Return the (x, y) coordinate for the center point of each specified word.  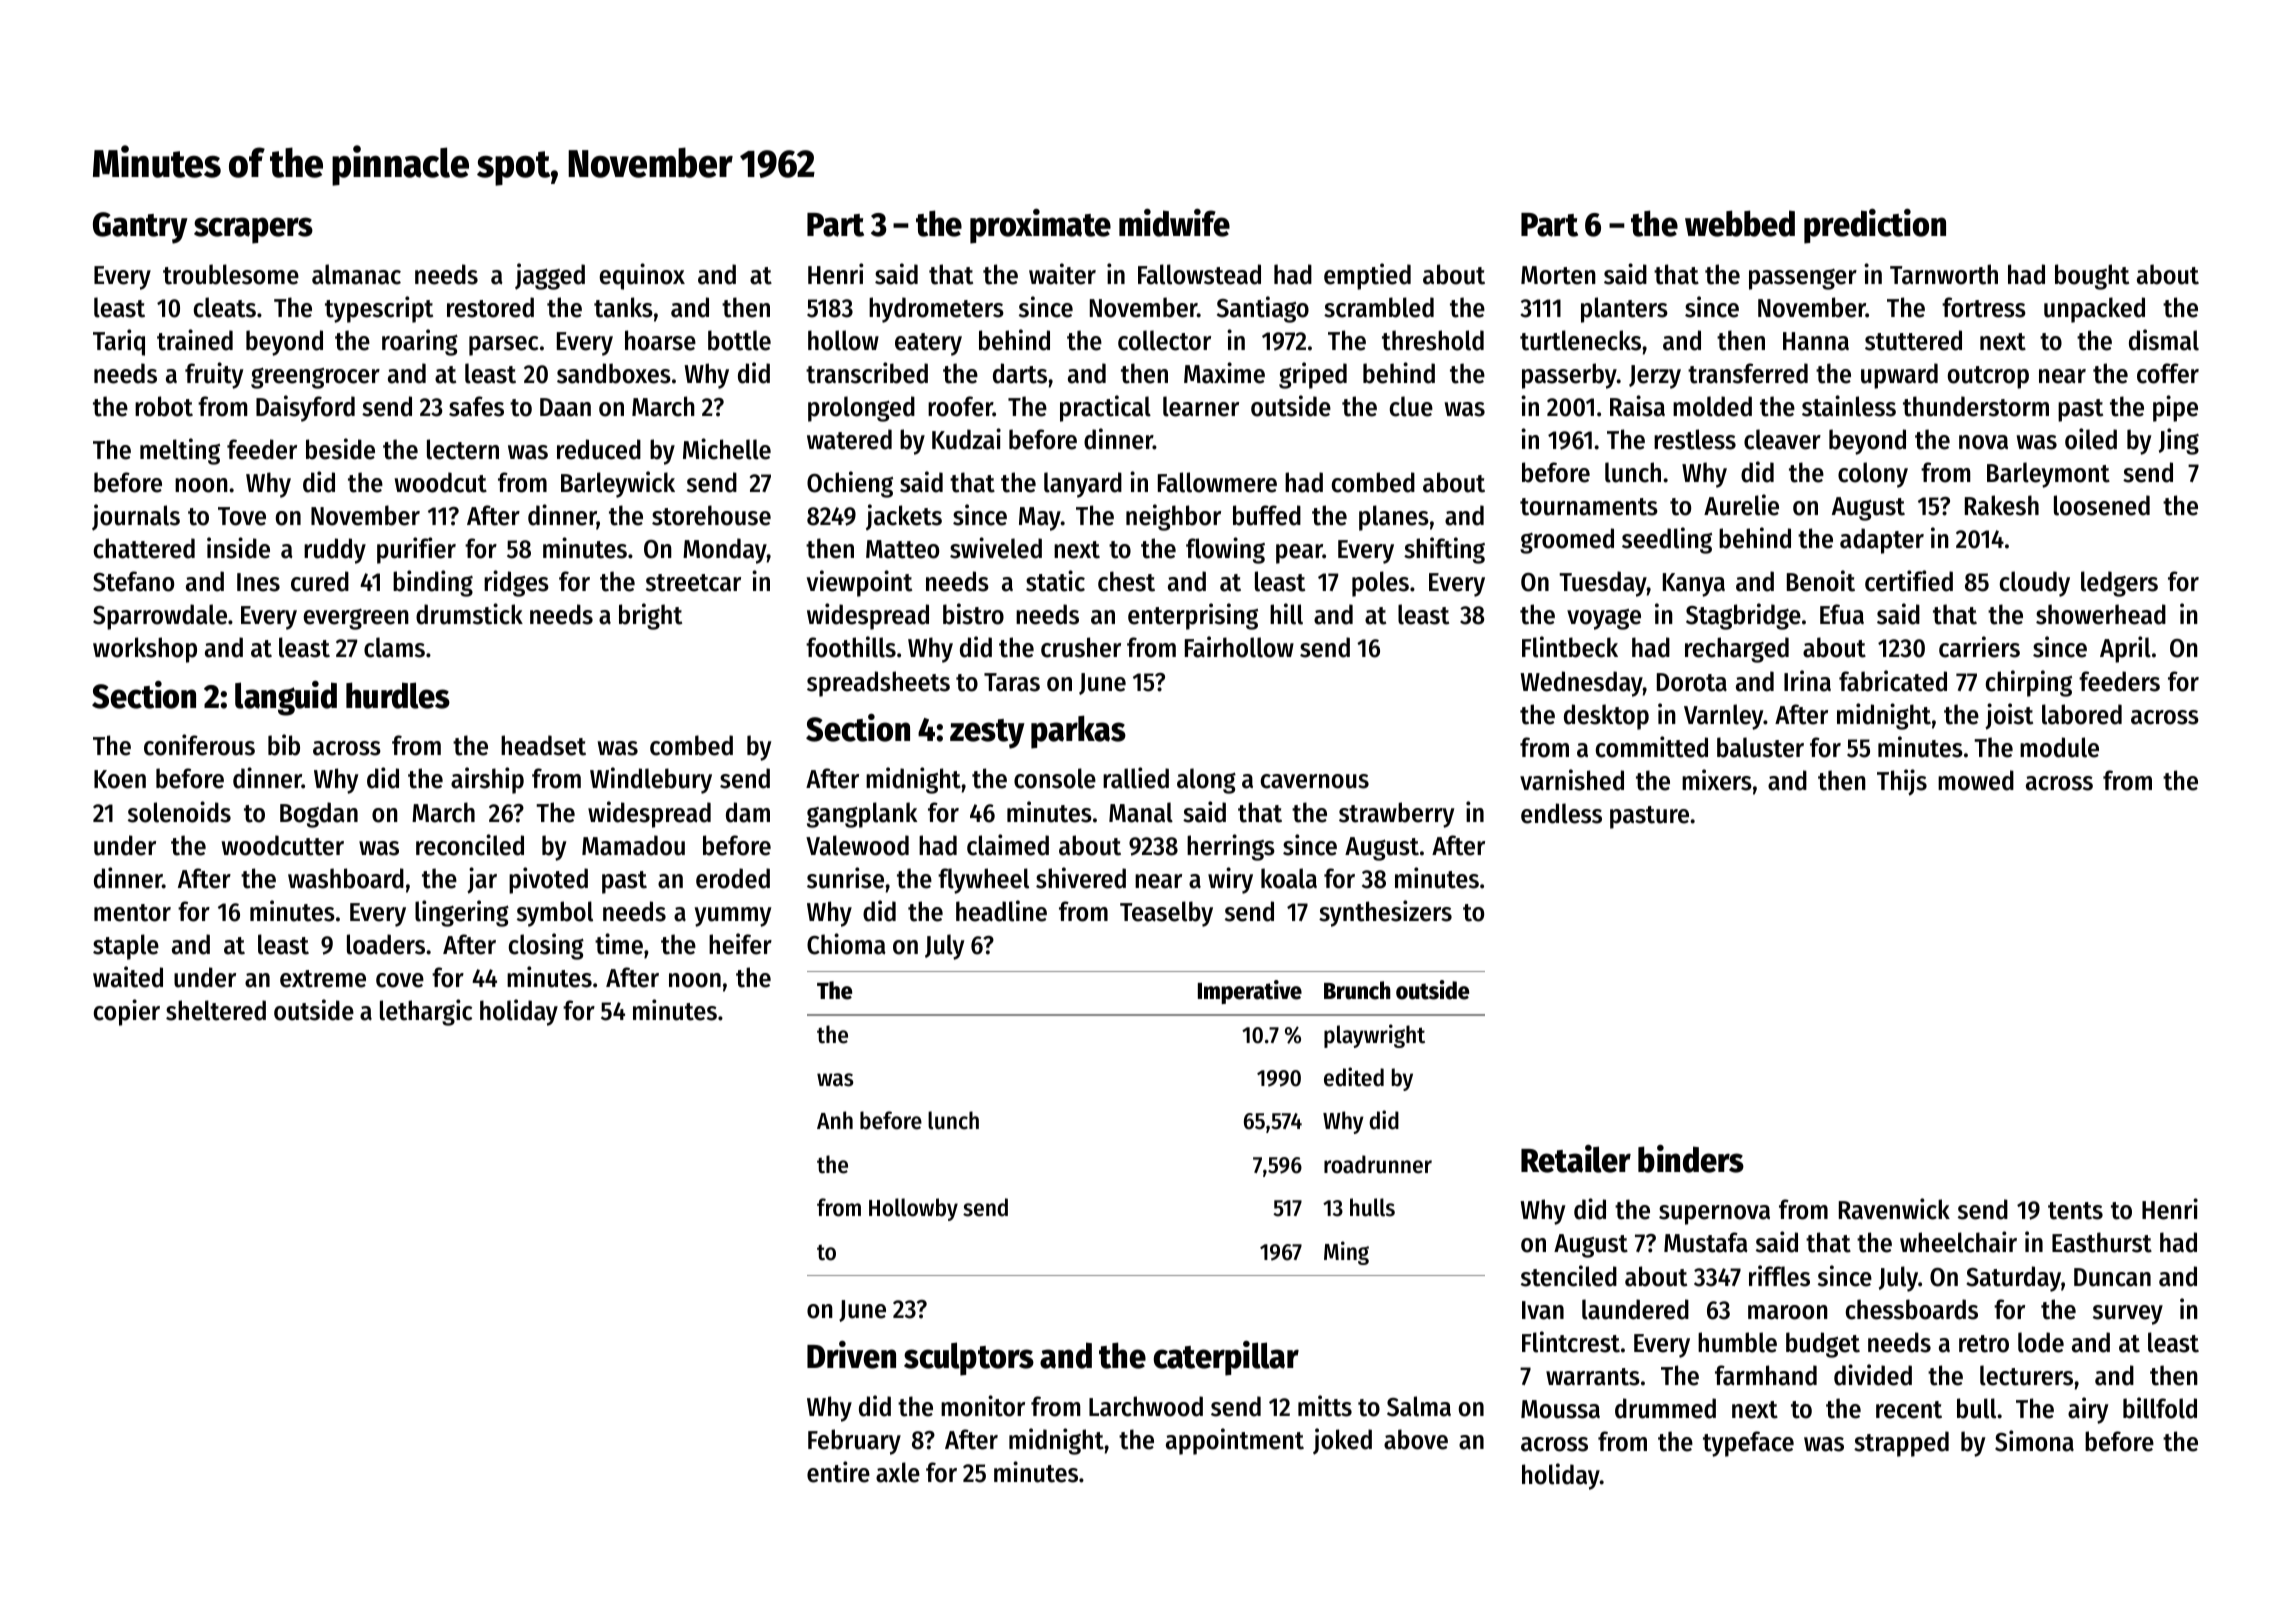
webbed (1740, 223)
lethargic (426, 1012)
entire (838, 1472)
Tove (242, 516)
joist (2009, 716)
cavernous (1315, 781)
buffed (1267, 515)
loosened (2102, 505)
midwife (1174, 223)
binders (1691, 1159)
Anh (835, 1120)
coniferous (199, 745)
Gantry (140, 228)
